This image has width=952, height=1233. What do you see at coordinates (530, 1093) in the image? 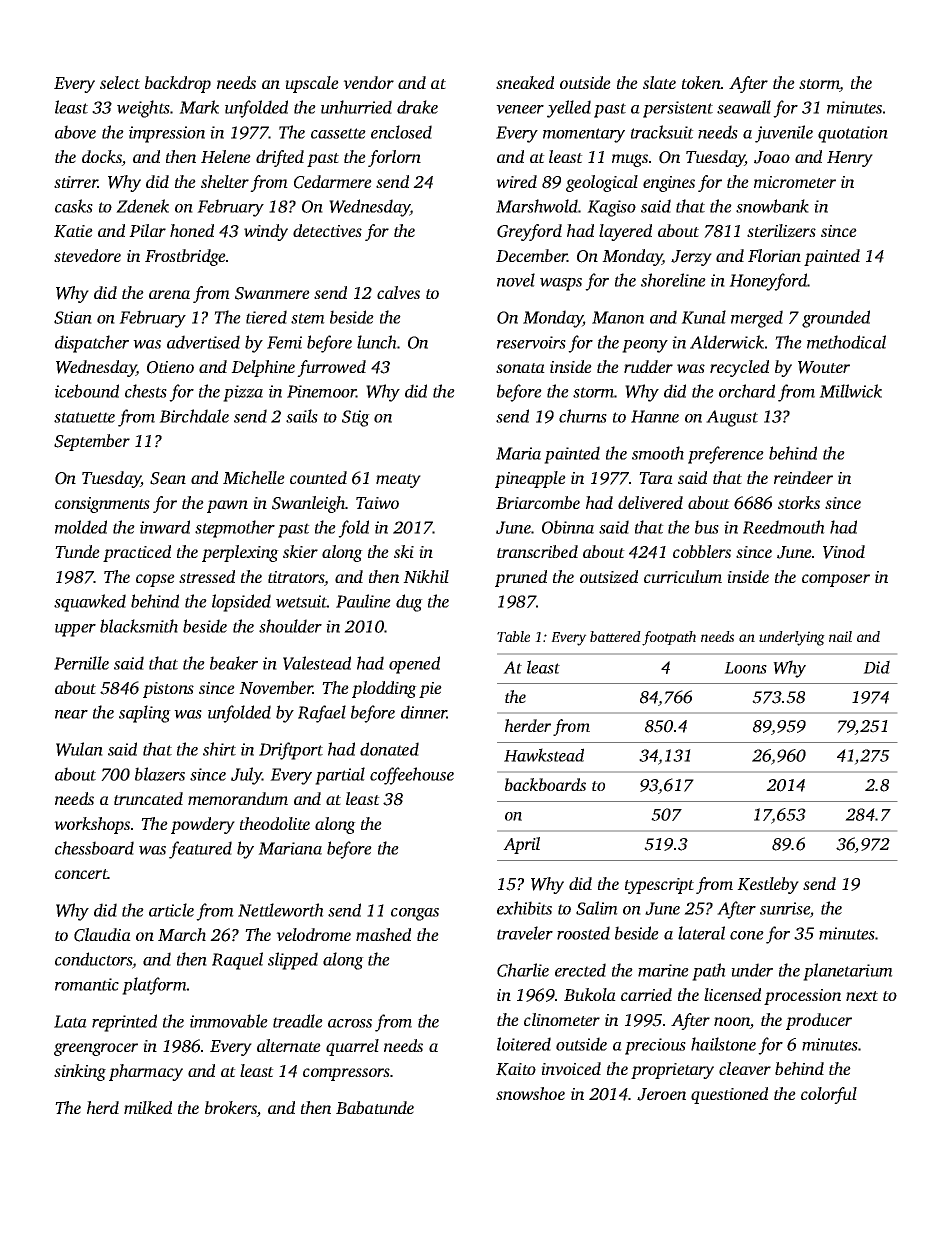
I see `snowshoe` at bounding box center [530, 1093].
